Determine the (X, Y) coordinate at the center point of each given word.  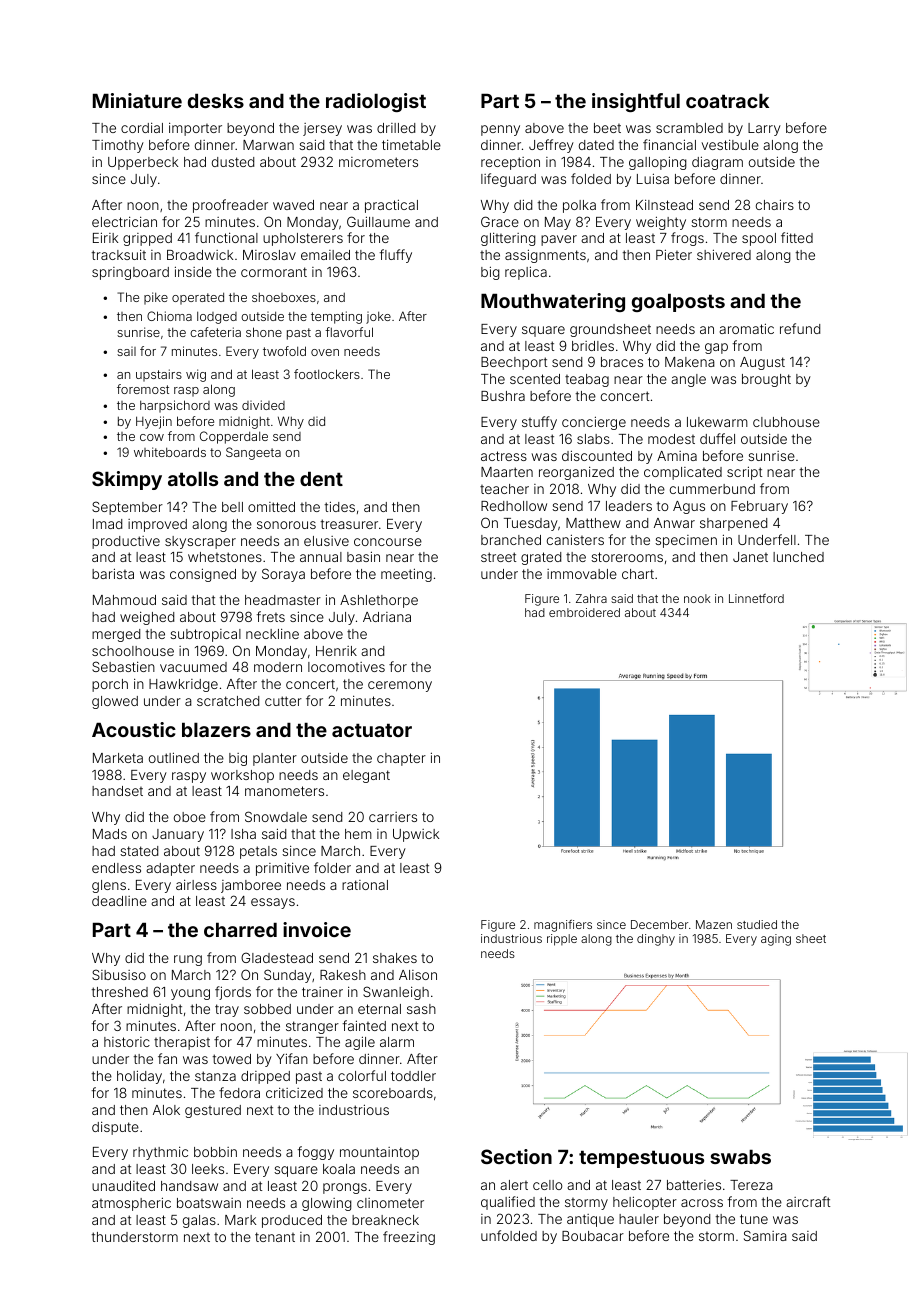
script (744, 473)
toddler (413, 1076)
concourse (388, 542)
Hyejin (154, 422)
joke (378, 318)
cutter (283, 701)
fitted (797, 237)
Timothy (118, 146)
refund (800, 328)
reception (510, 163)
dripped (265, 1077)
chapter (401, 759)
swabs (740, 1157)
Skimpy (127, 480)
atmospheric (131, 1204)
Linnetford (756, 598)
